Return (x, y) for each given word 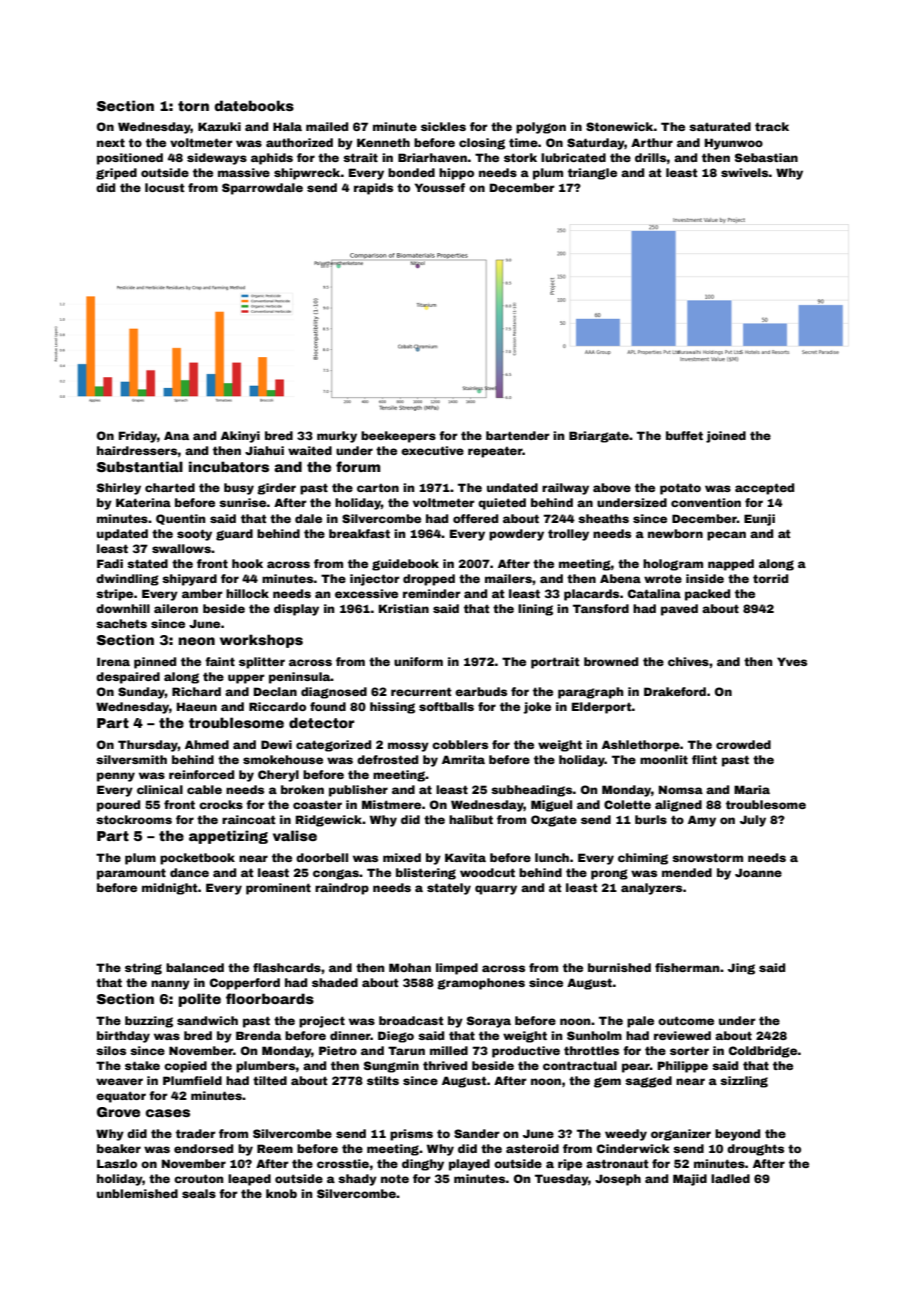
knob (281, 1193)
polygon (541, 128)
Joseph (618, 1180)
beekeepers (398, 437)
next (111, 142)
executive (432, 450)
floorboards (270, 998)
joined (726, 437)
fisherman (687, 967)
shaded (335, 982)
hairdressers (137, 450)
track (772, 126)
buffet (684, 435)
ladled (730, 1178)
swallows (181, 548)
